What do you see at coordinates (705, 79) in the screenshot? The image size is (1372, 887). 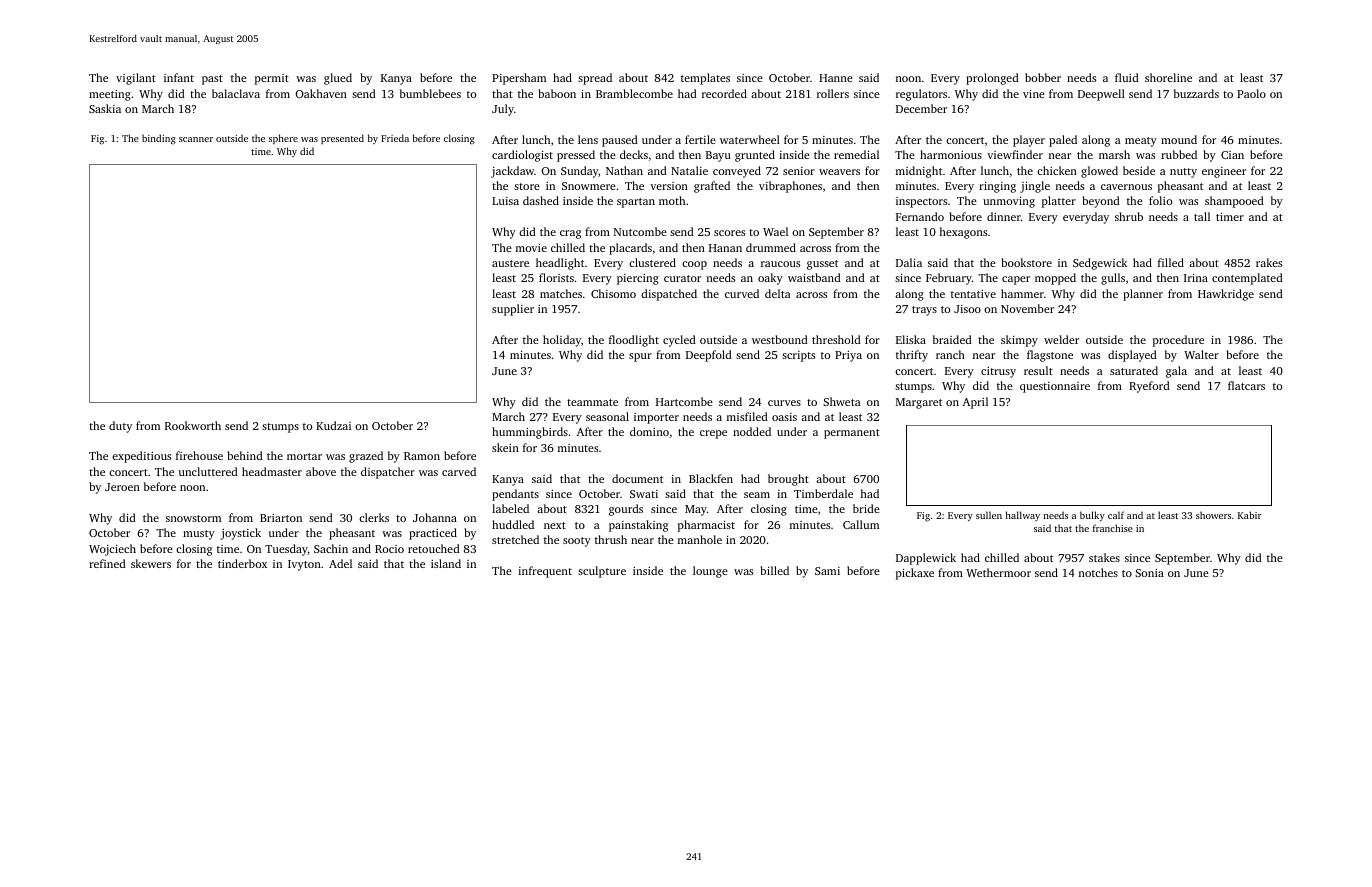 I see `templates` at bounding box center [705, 79].
